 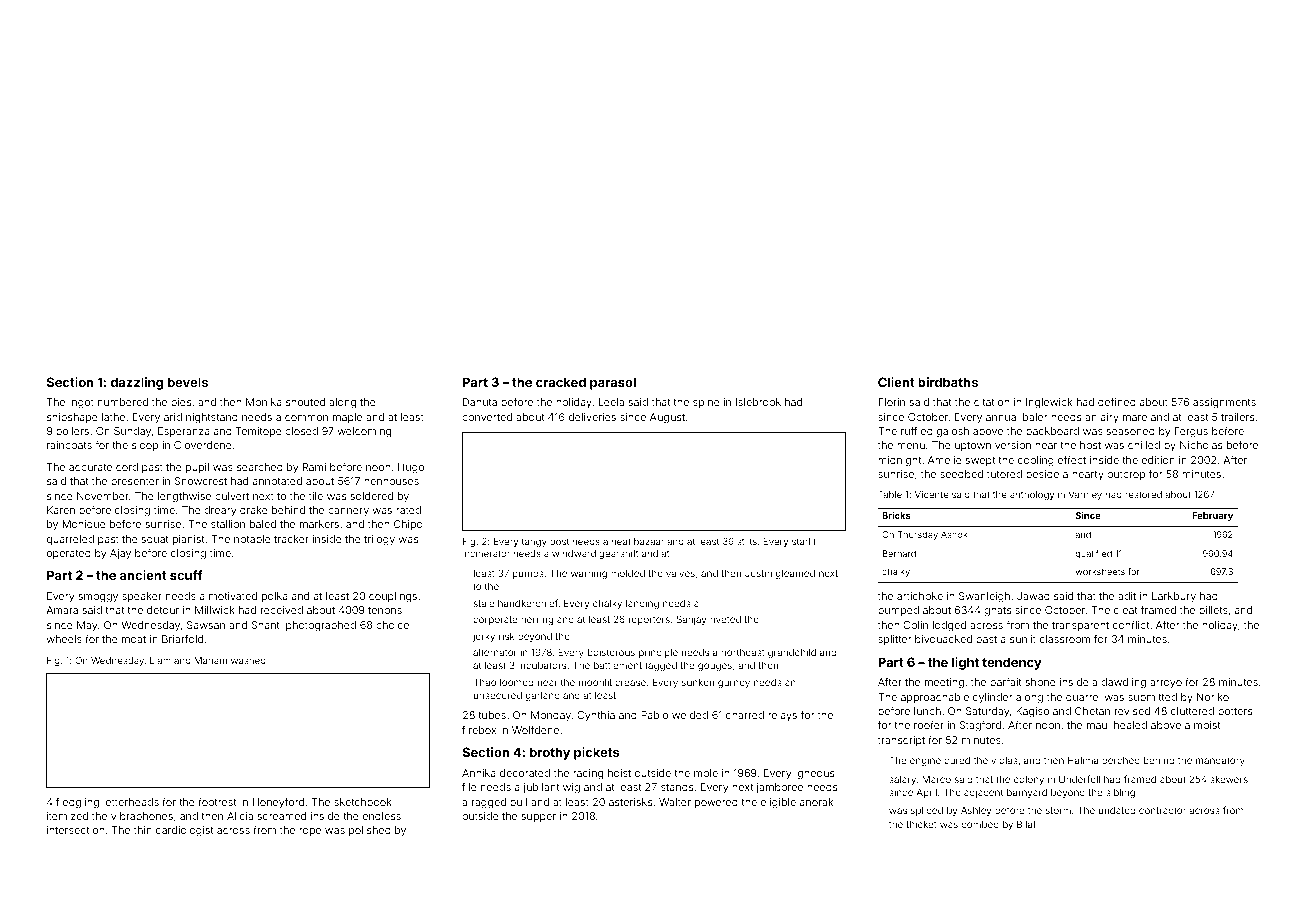 What do you see at coordinates (589, 574) in the page?
I see `warning` at bounding box center [589, 574].
